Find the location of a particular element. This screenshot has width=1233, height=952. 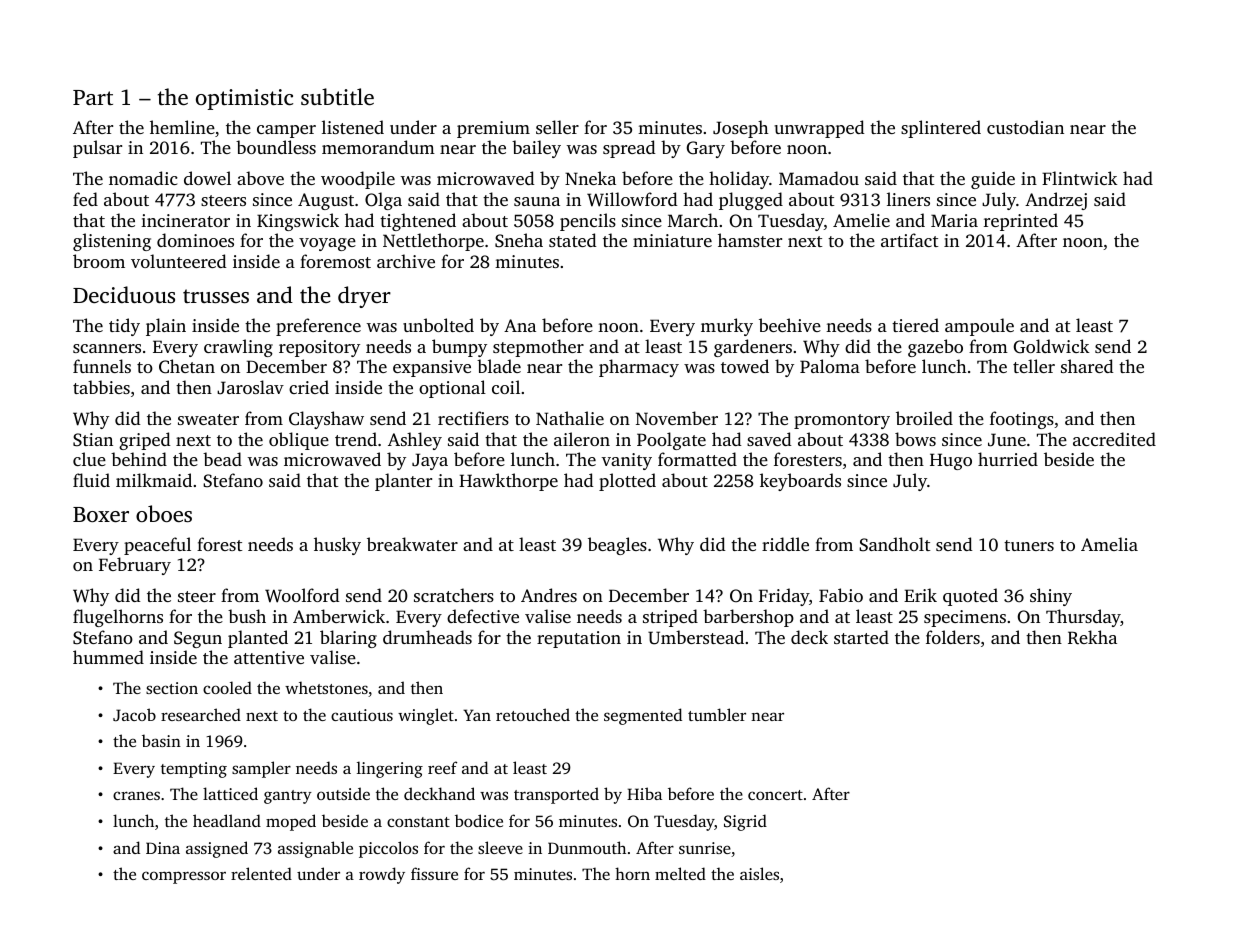

subtitle is located at coordinates (337, 96).
